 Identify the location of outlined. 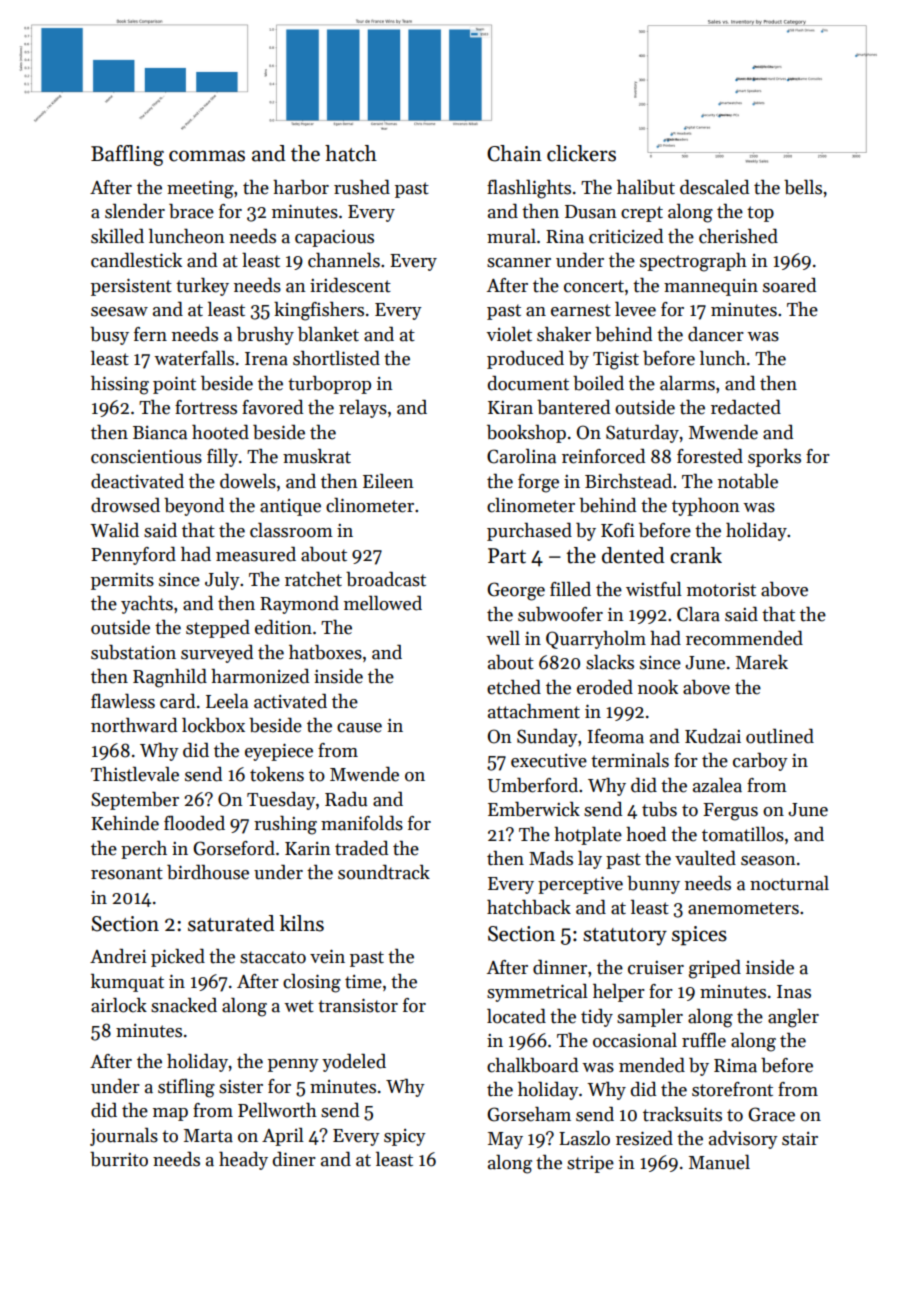
(780, 736).
